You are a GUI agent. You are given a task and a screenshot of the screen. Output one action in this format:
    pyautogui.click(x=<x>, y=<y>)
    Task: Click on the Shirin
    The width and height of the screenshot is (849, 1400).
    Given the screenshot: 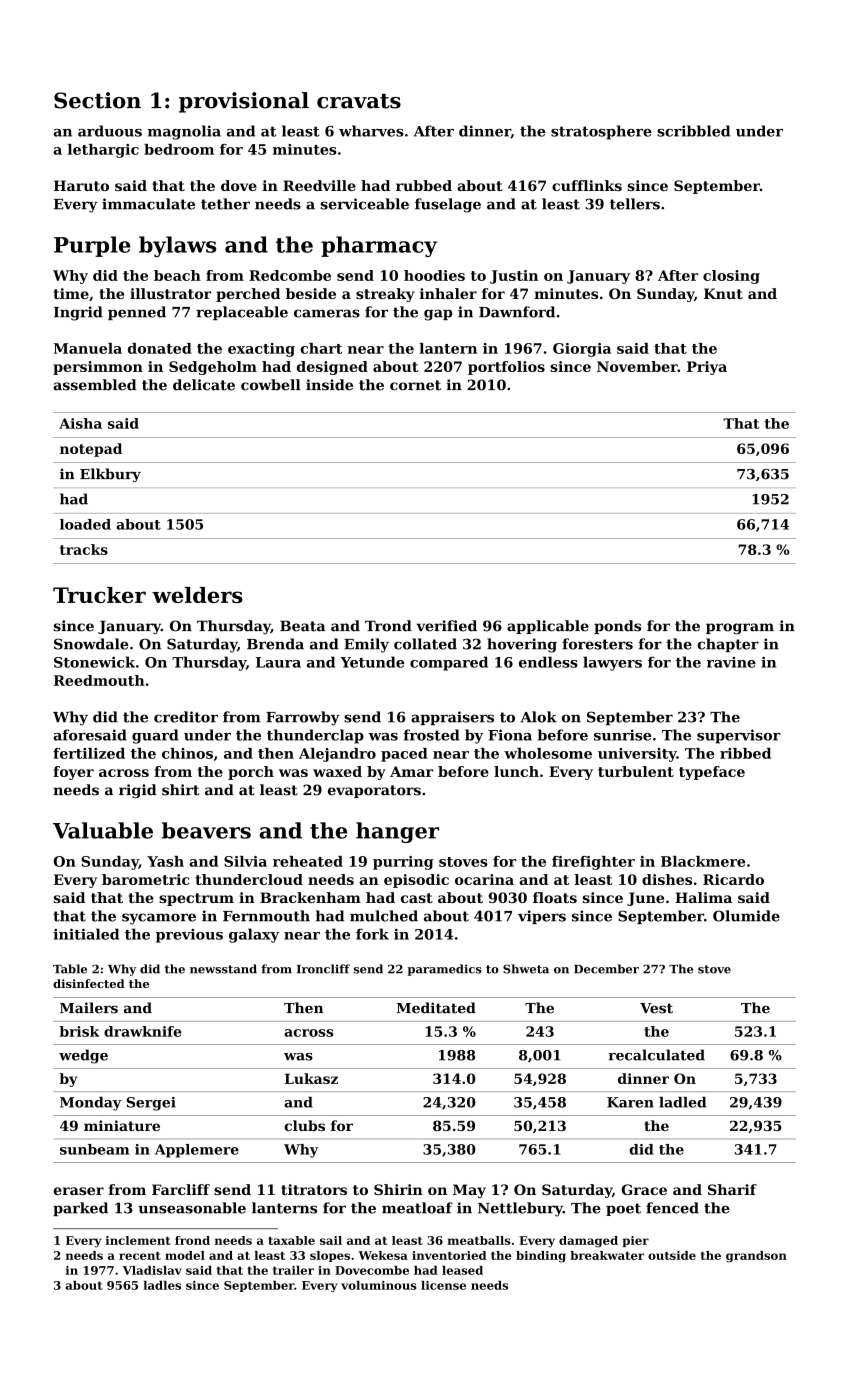 What is the action you would take?
    pyautogui.click(x=398, y=1189)
